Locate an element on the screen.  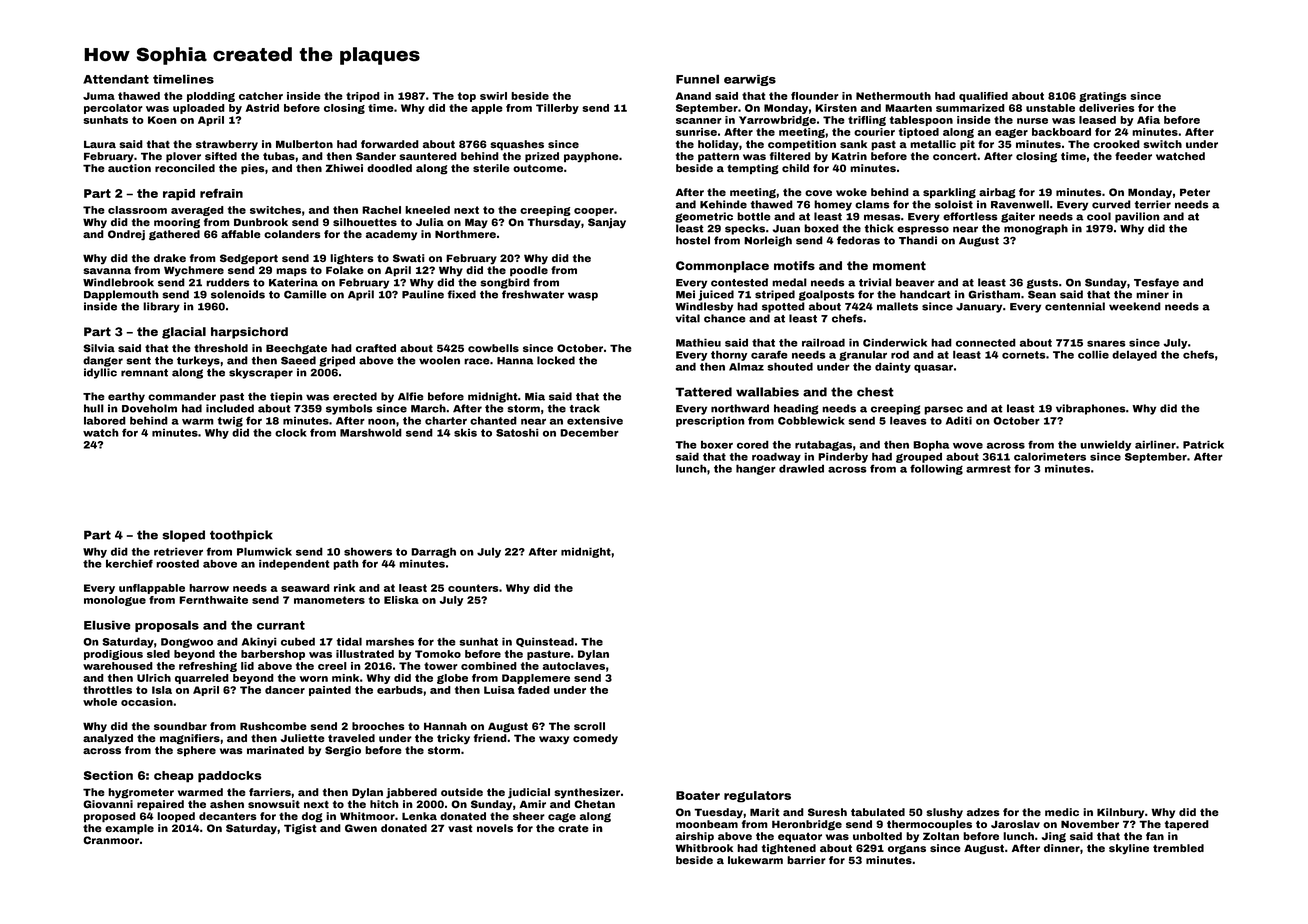
tripod is located at coordinates (363, 97).
